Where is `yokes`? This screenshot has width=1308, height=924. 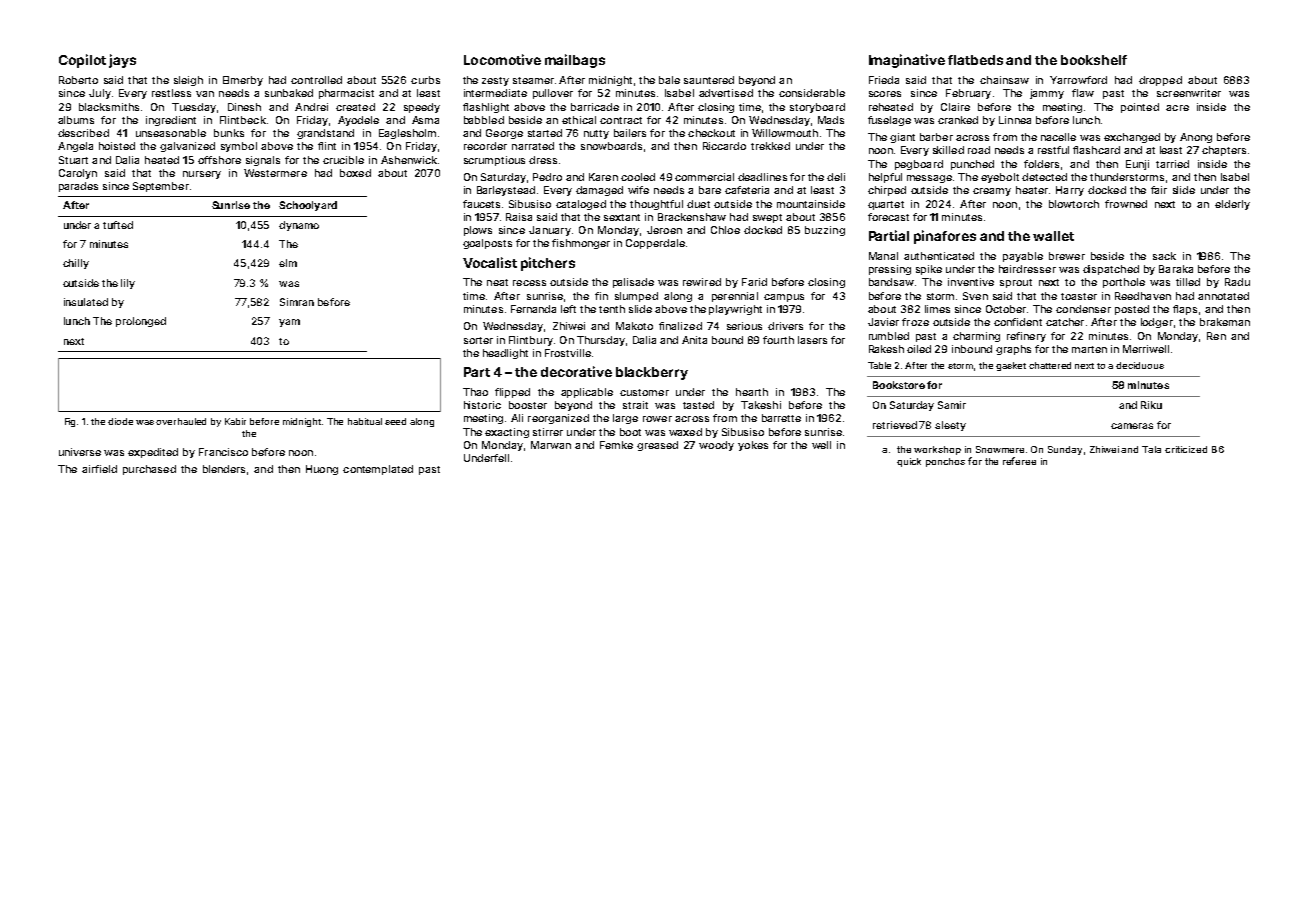
yokes is located at coordinates (753, 446).
